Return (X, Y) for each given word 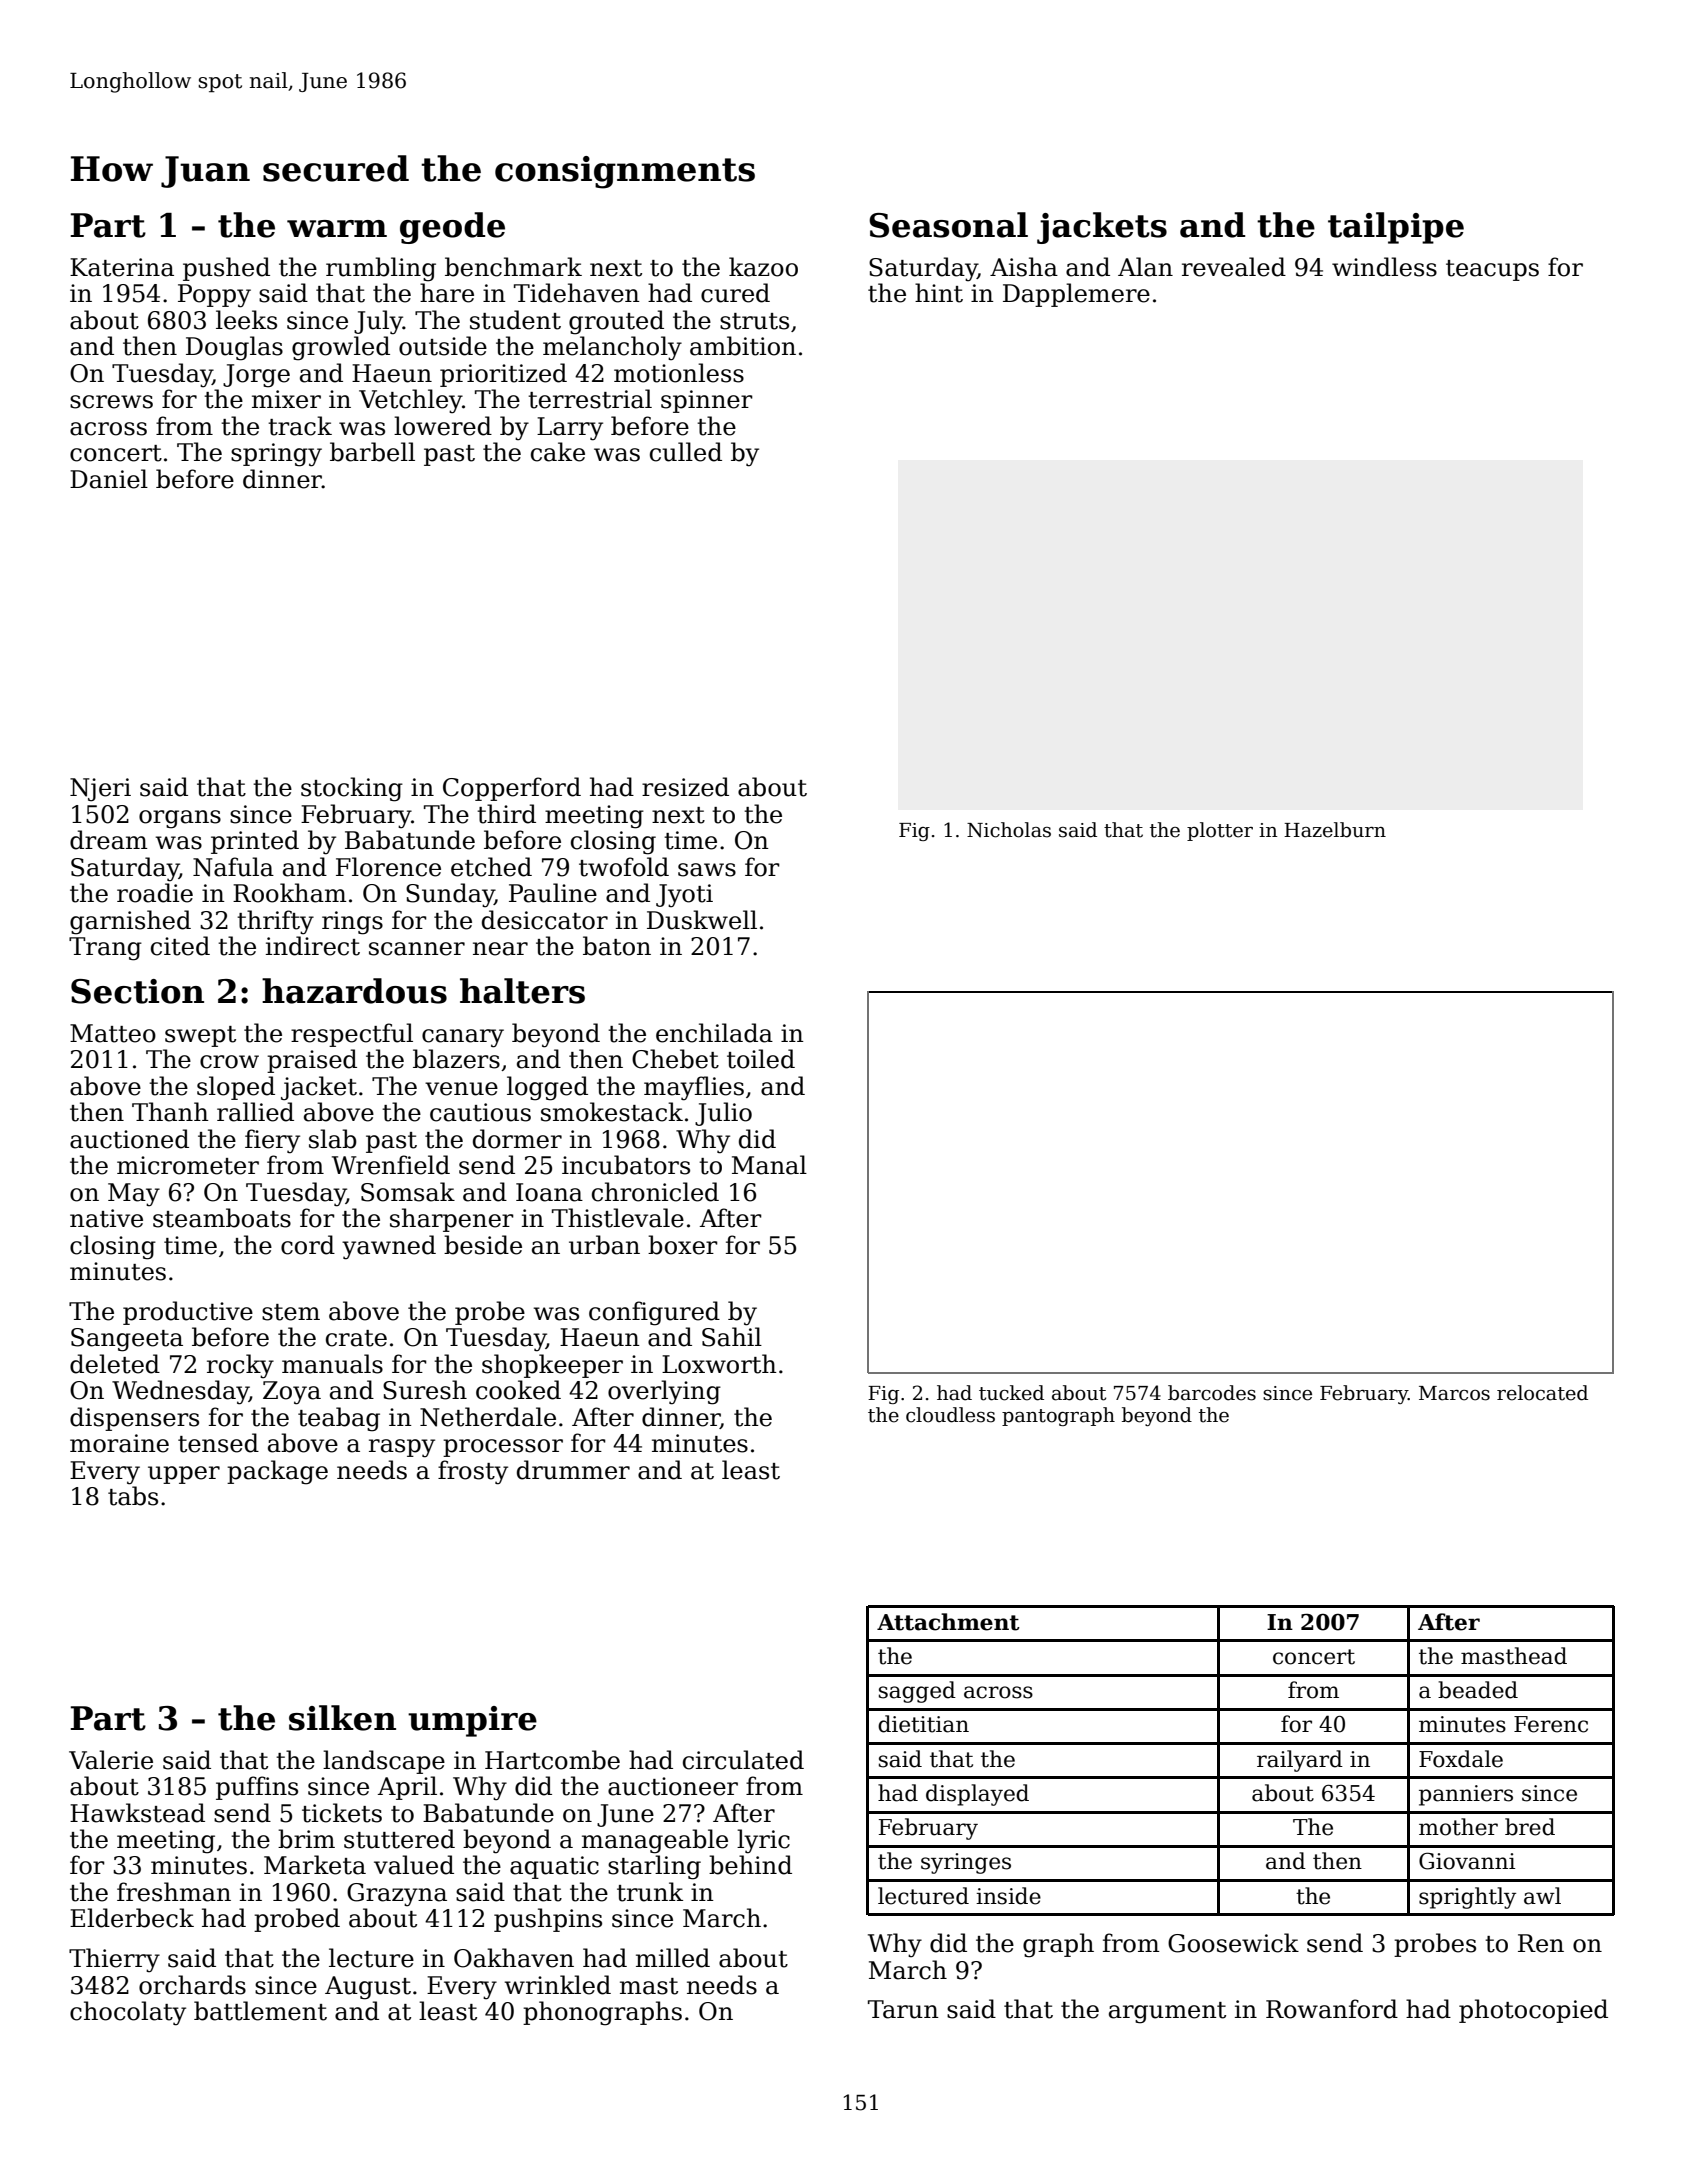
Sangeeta (127, 1340)
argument (1167, 2013)
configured (654, 1313)
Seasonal (948, 225)
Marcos (1454, 1393)
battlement (260, 2011)
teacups (1492, 270)
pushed (226, 269)
